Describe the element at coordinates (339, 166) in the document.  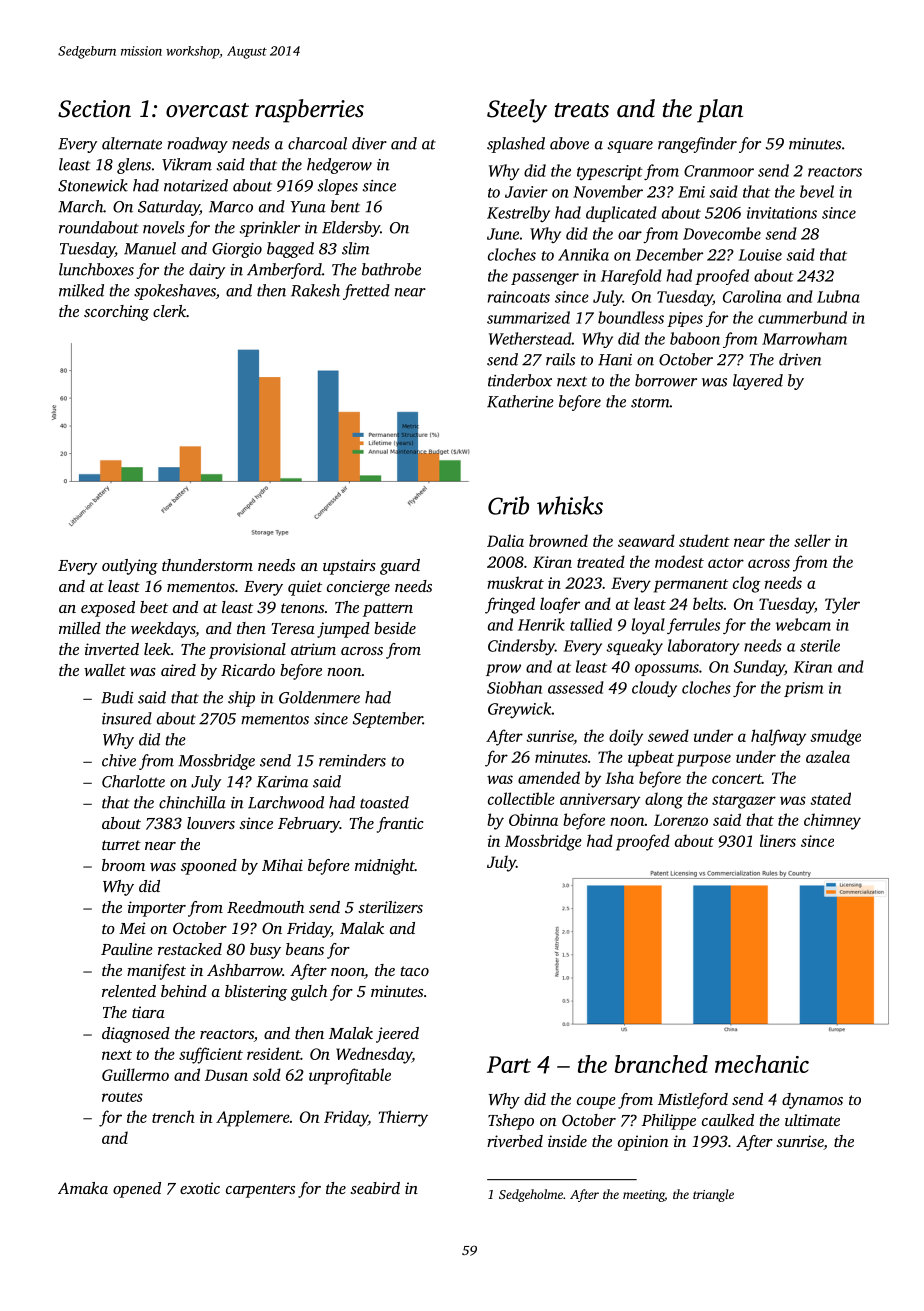
I see `hedgerow` at that location.
